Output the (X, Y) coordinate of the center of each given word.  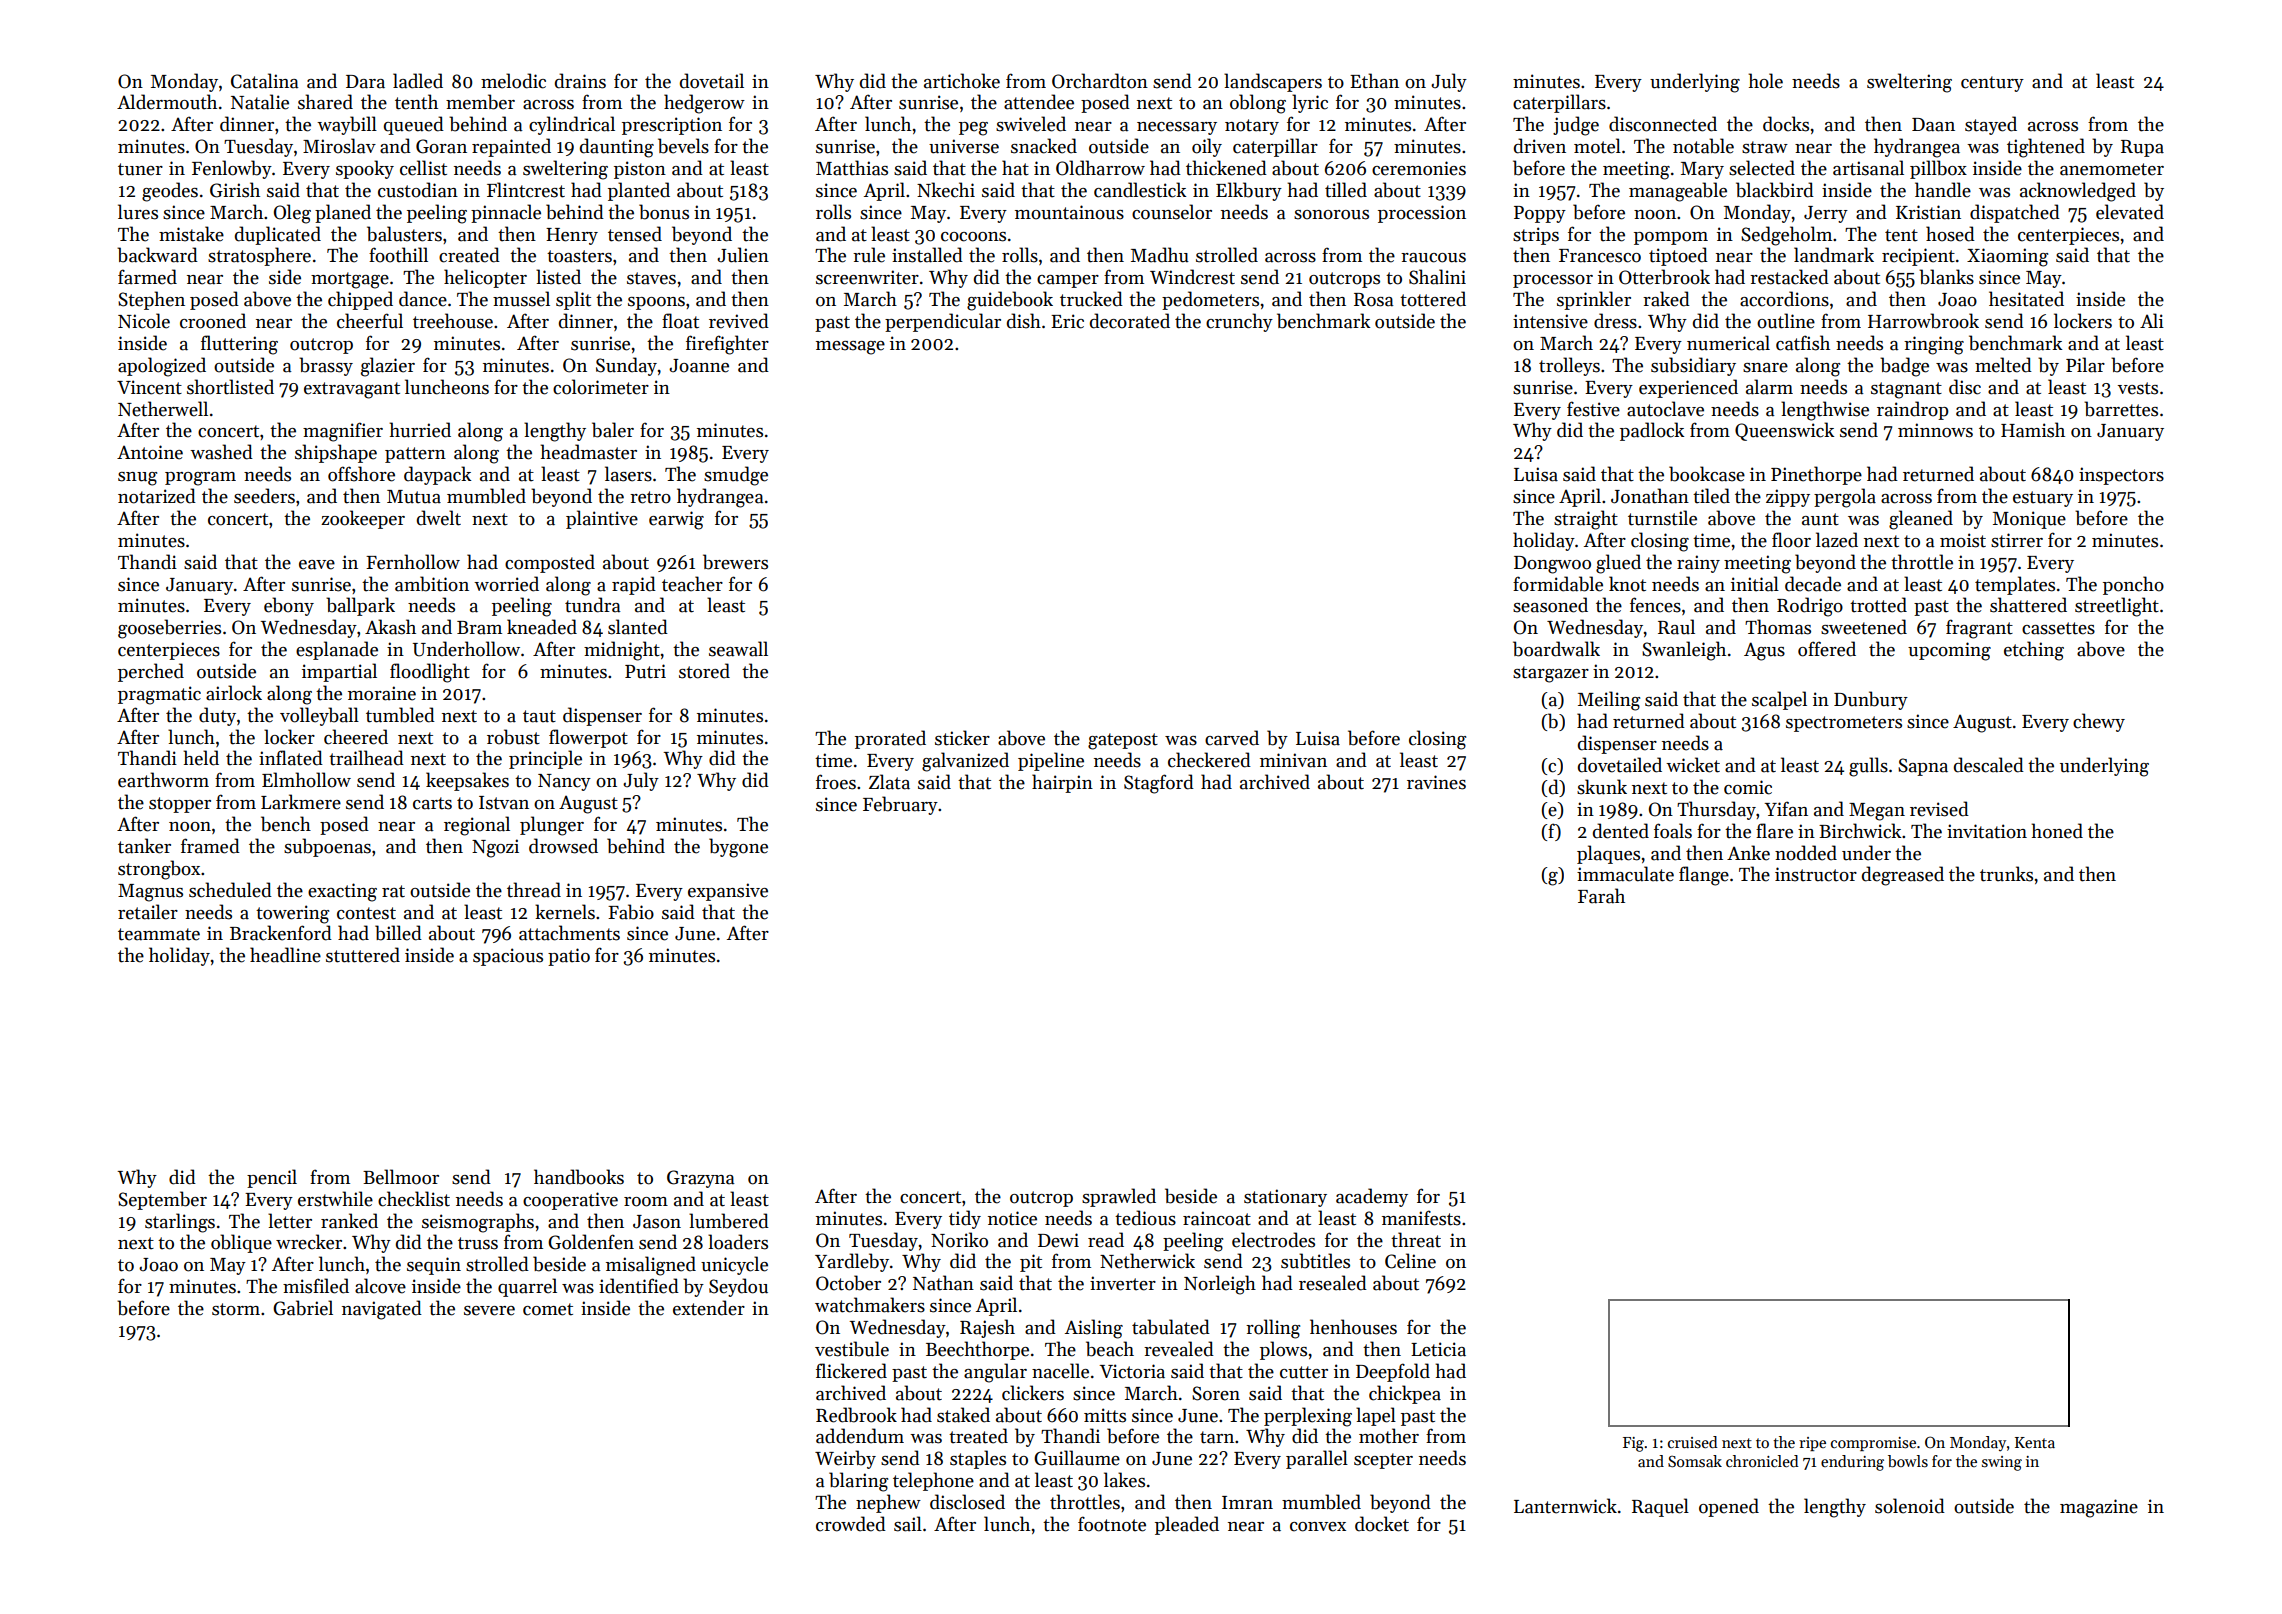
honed (2057, 831)
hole (1765, 81)
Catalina (265, 81)
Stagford (1159, 784)
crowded (851, 1524)
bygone (738, 848)
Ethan (1374, 81)
